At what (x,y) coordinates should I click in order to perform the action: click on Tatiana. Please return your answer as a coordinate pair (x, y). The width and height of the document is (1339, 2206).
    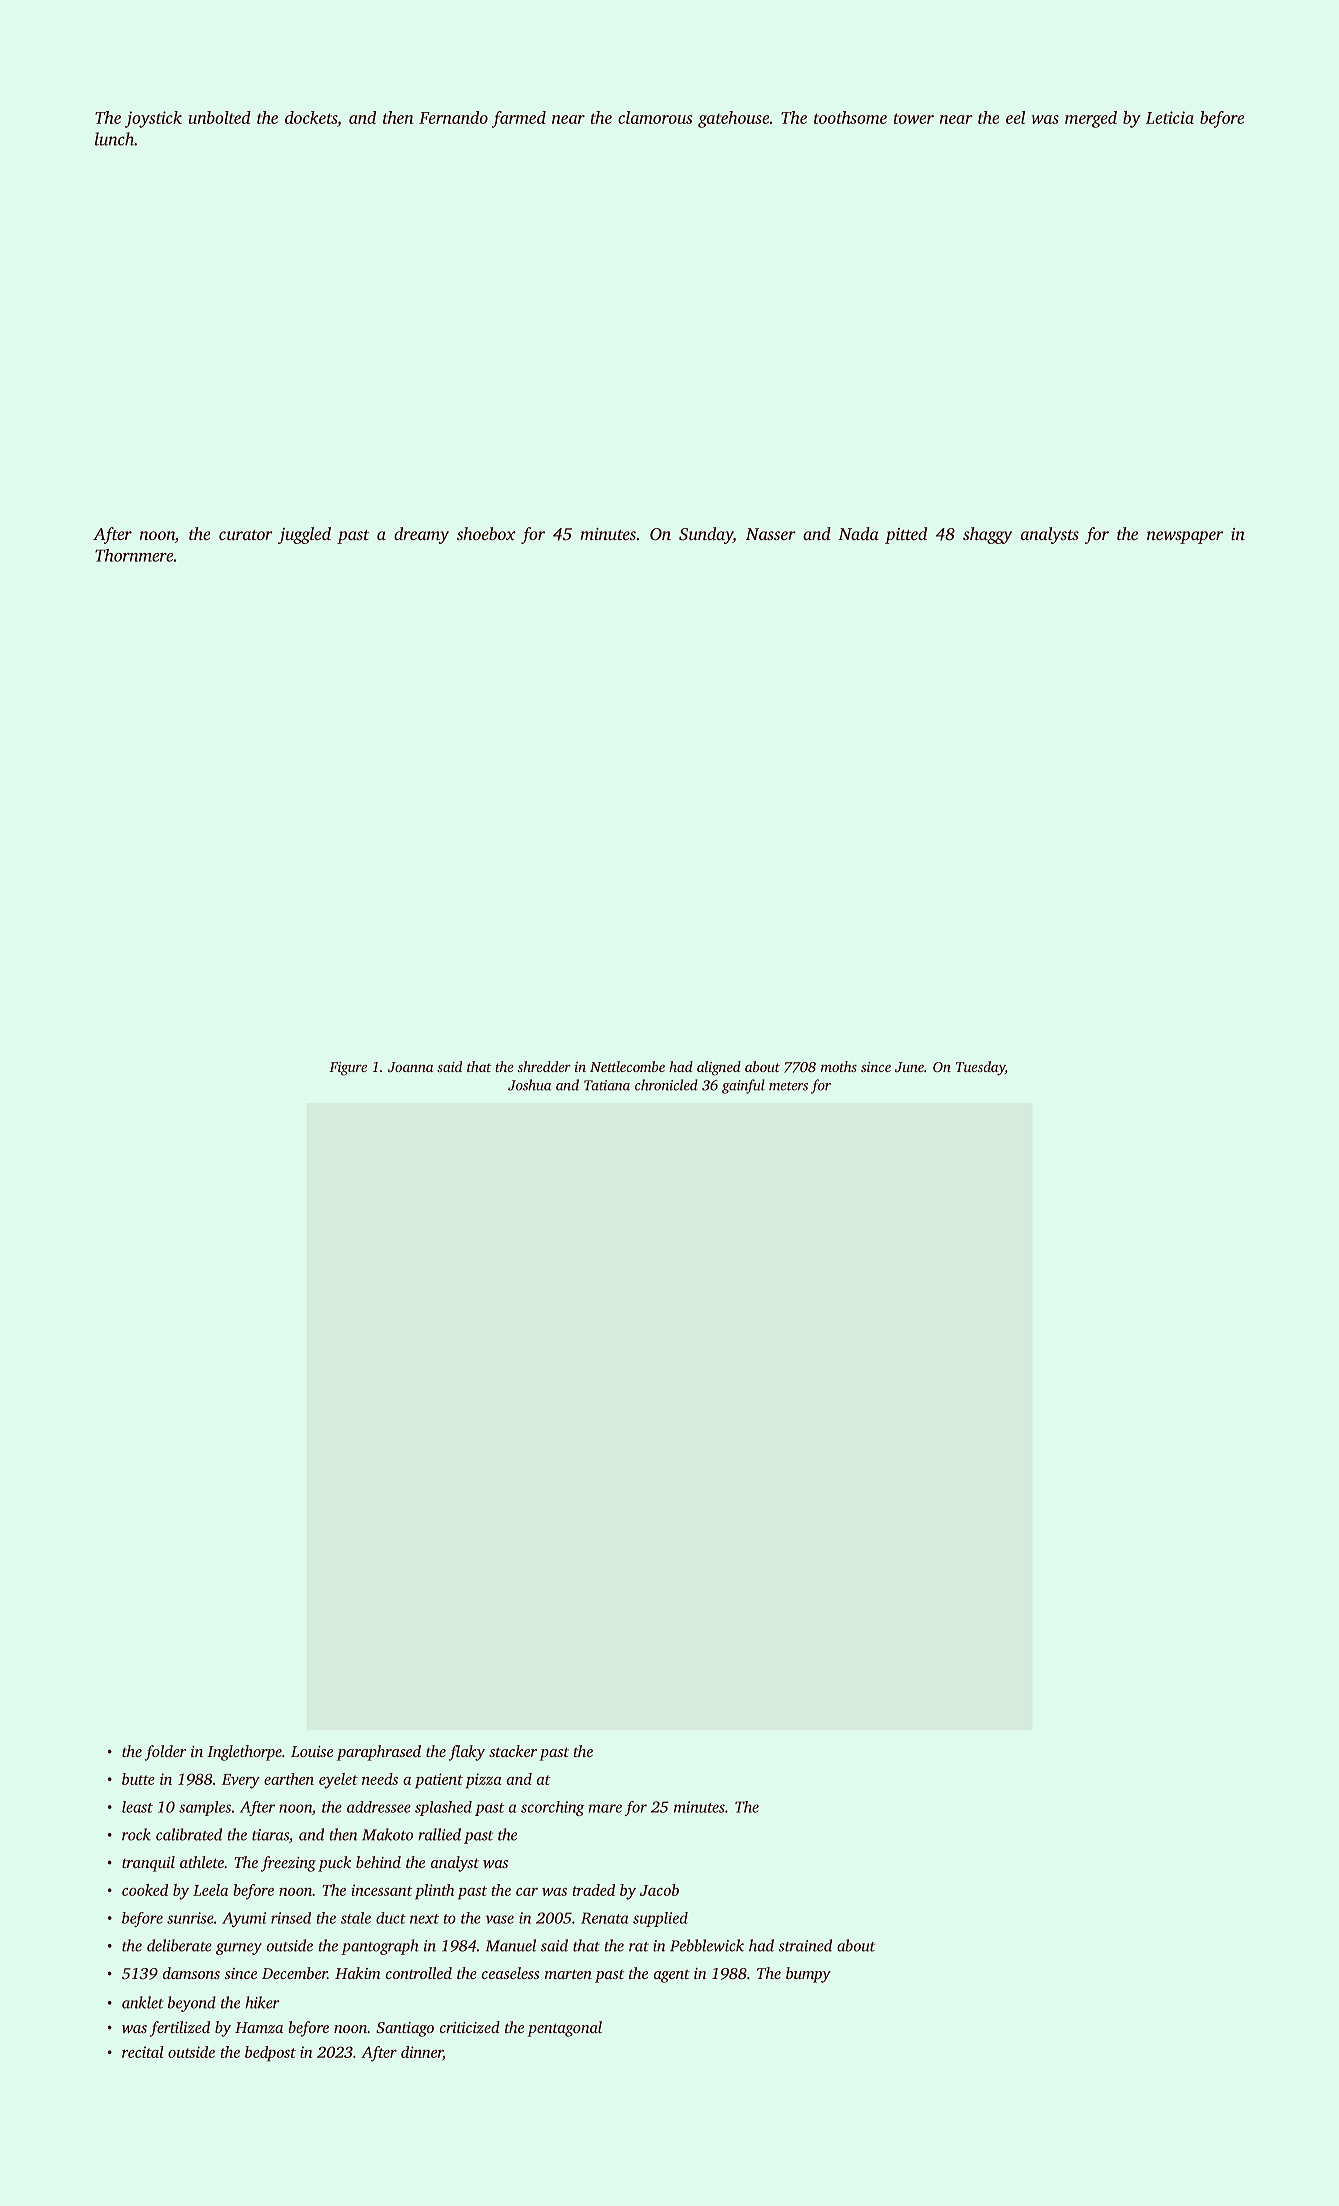
    Looking at the image, I should click on (607, 1085).
